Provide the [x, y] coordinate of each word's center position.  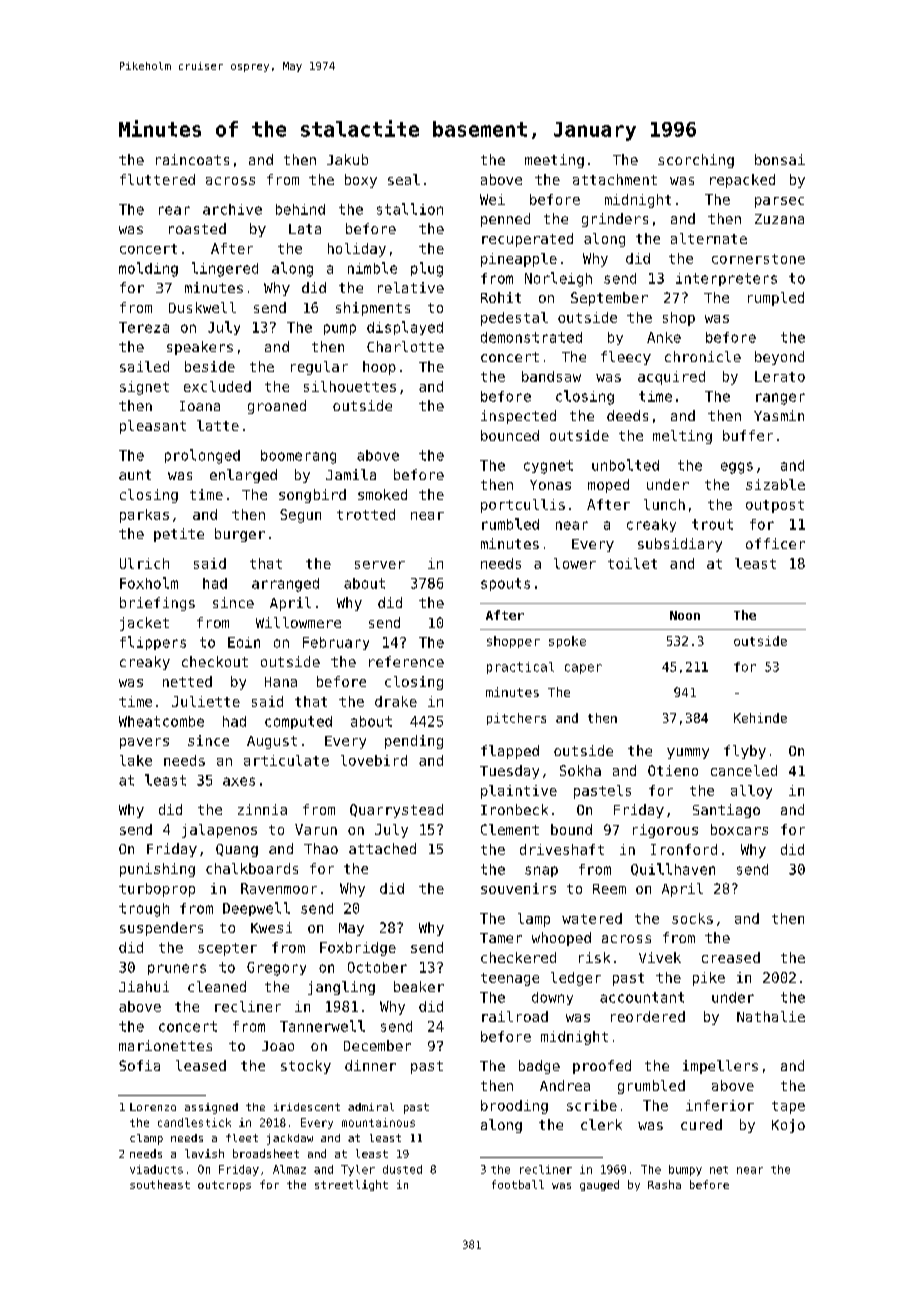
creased [731, 957]
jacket [144, 624]
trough [144, 910]
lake [136, 760]
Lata [305, 229]
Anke [664, 337]
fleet [242, 1138]
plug [427, 269]
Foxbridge [358, 949]
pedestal [514, 319]
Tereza [144, 327]
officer [775, 543]
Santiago [726, 811]
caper [583, 669]
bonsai [780, 159]
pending [414, 742]
